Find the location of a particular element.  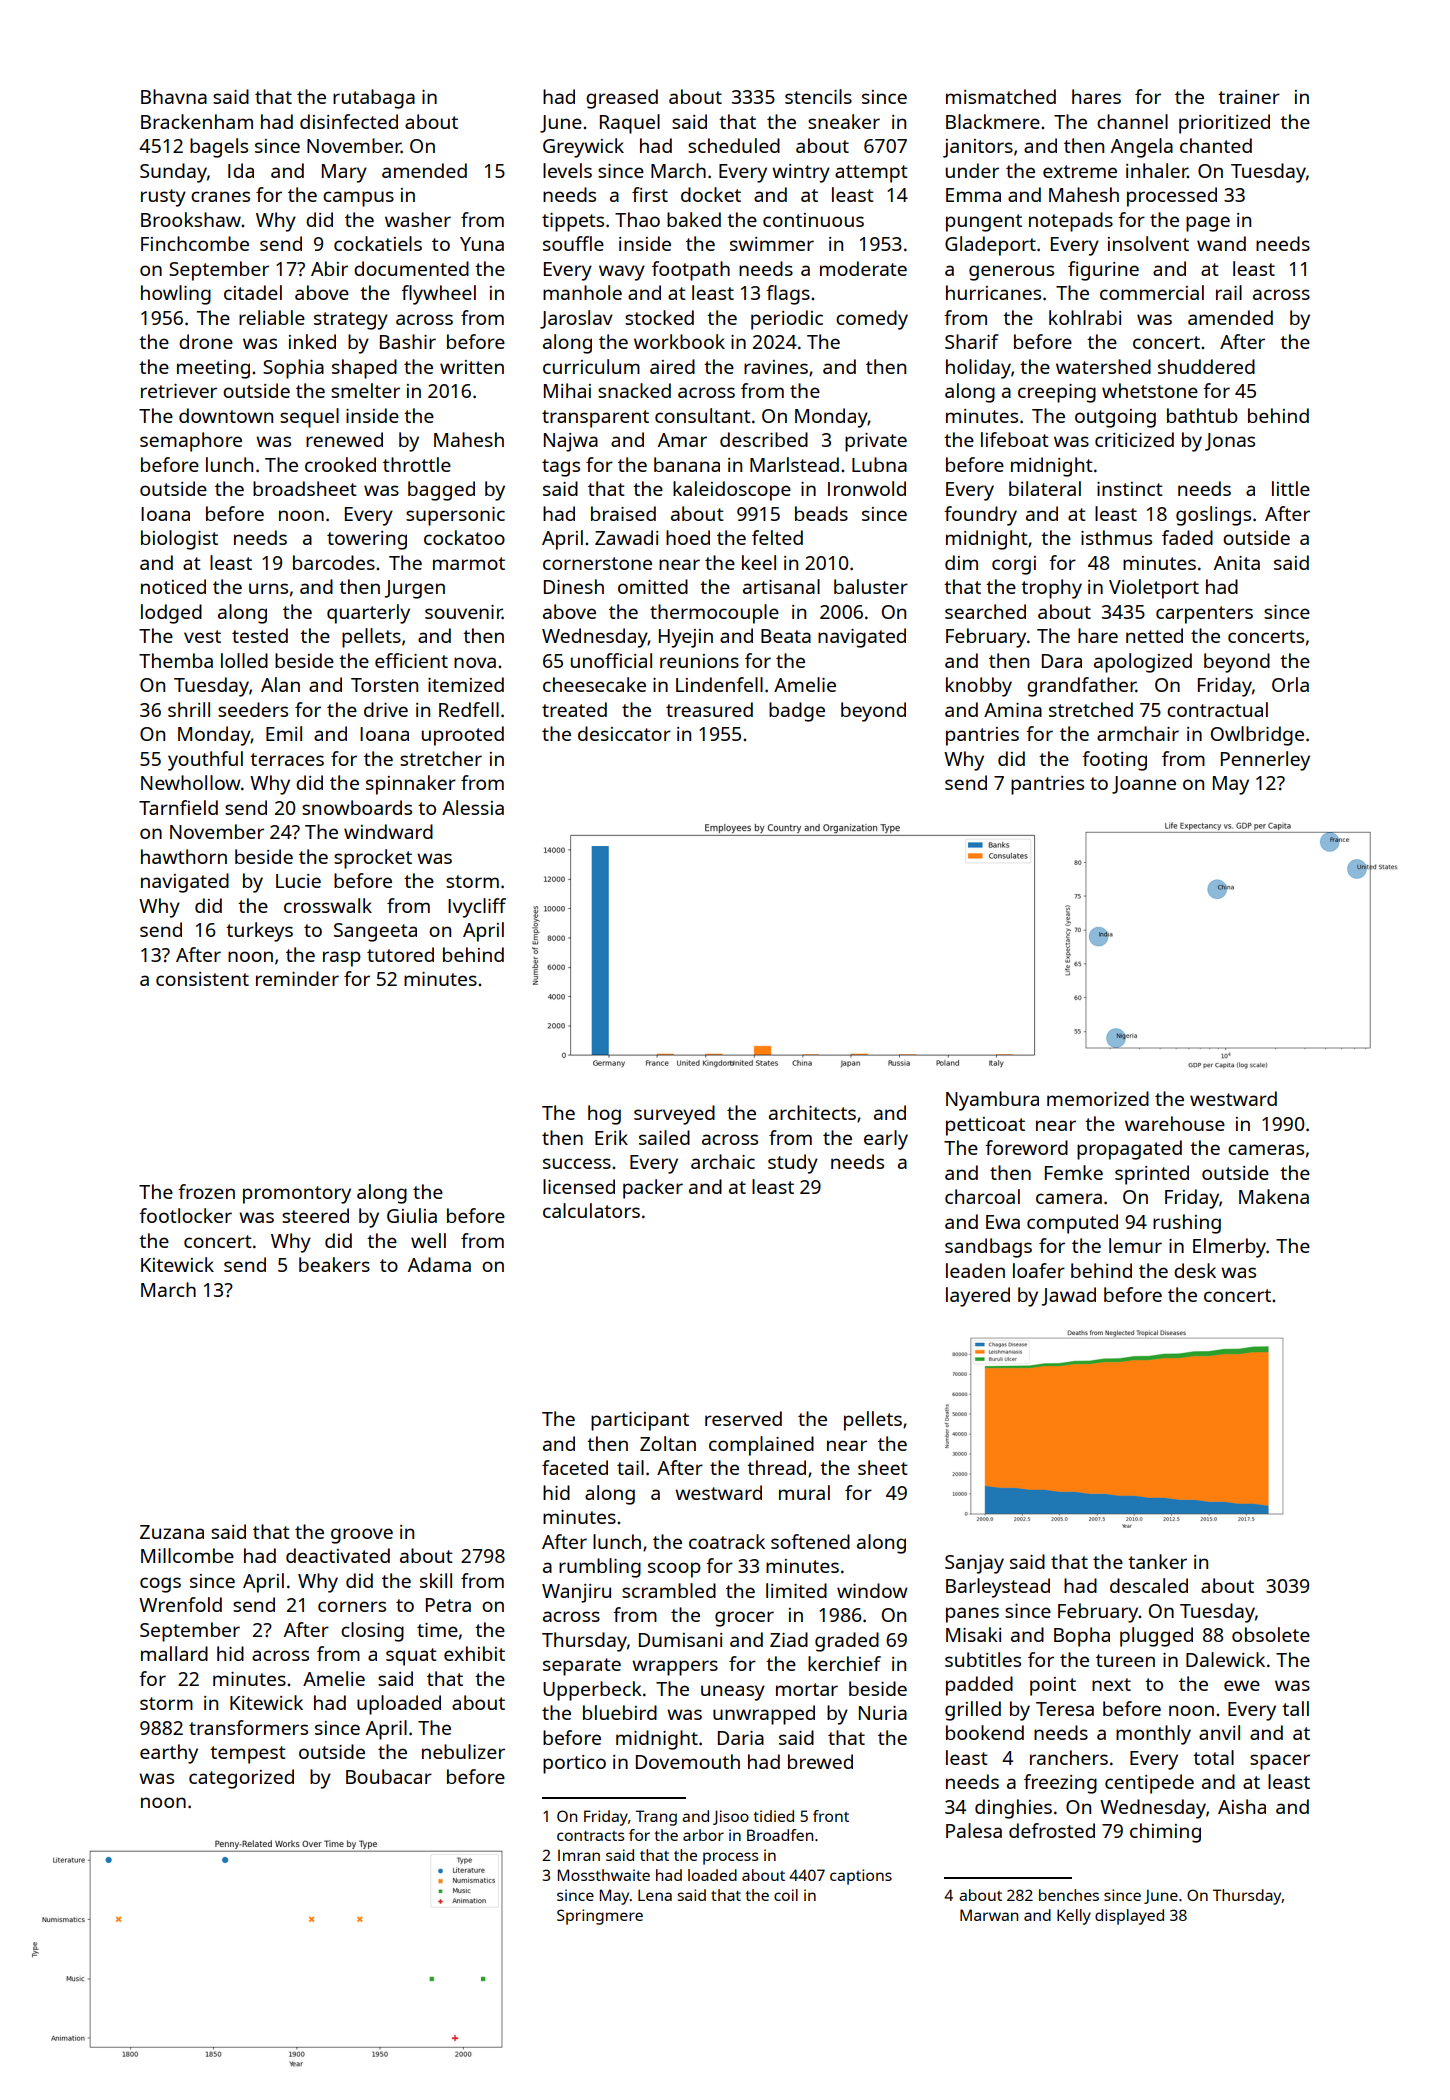

Adama is located at coordinates (439, 1264).
